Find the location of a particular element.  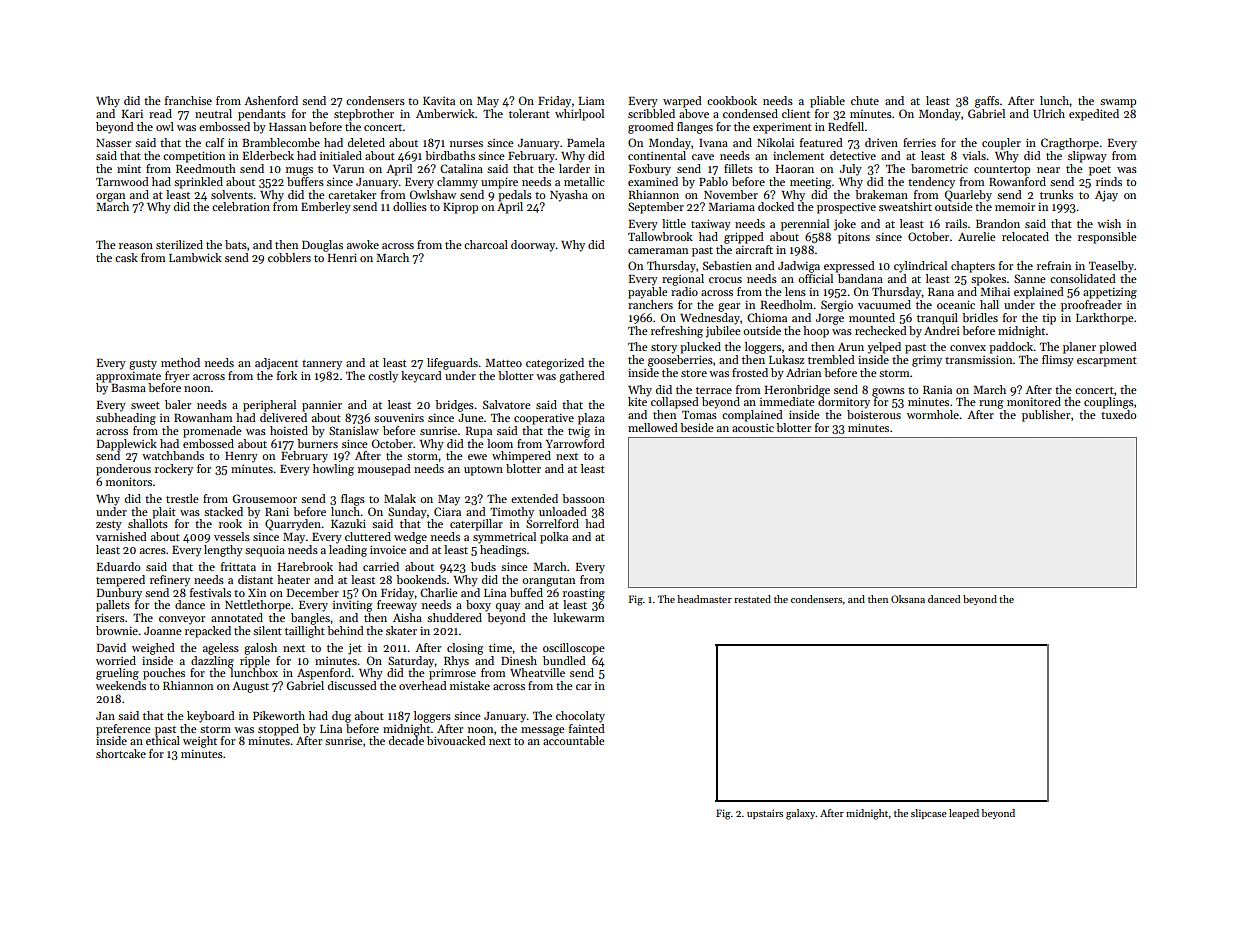

Oksana is located at coordinates (908, 599).
